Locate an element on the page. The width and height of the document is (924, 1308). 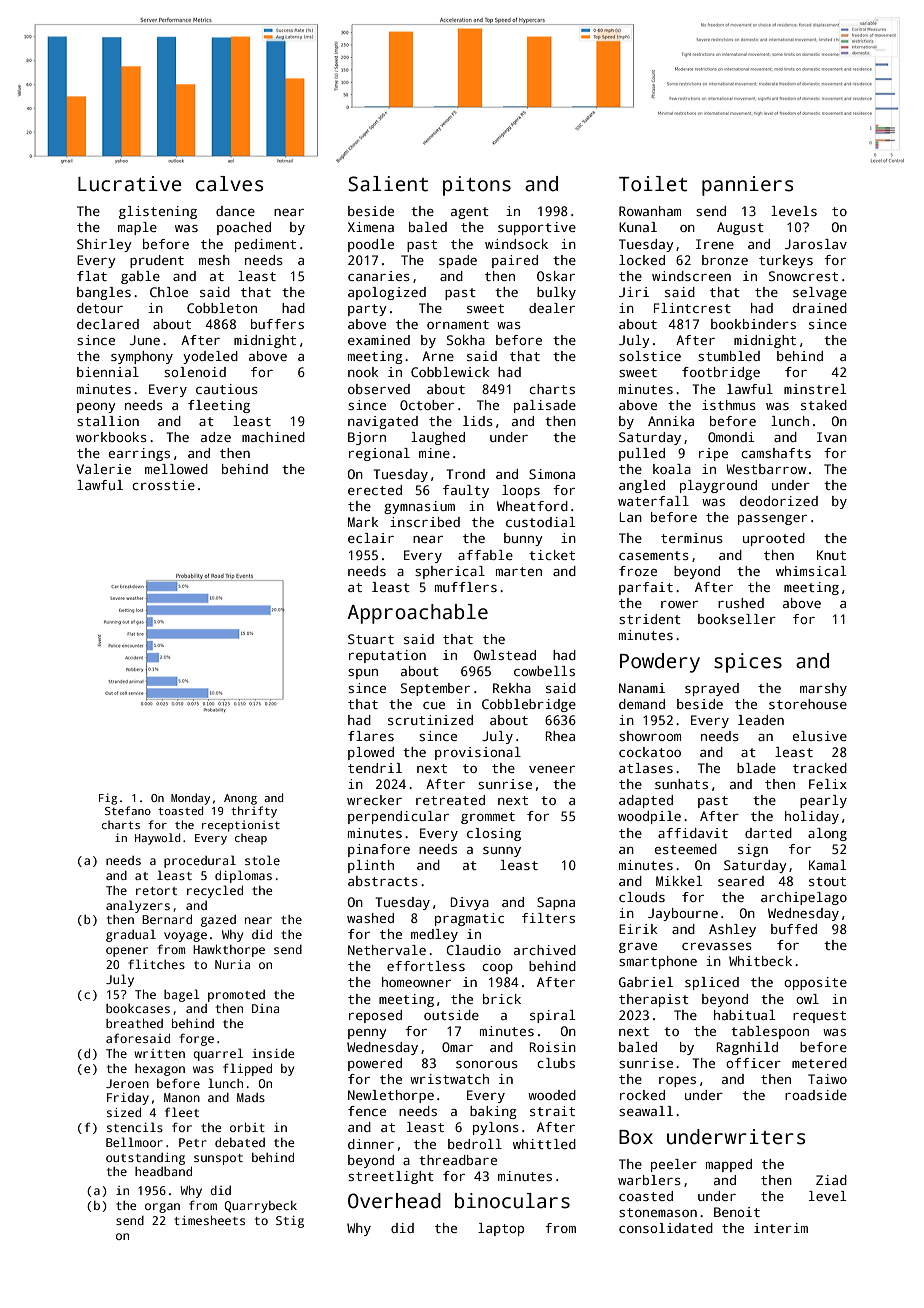
pragmatic is located at coordinates (469, 919).
